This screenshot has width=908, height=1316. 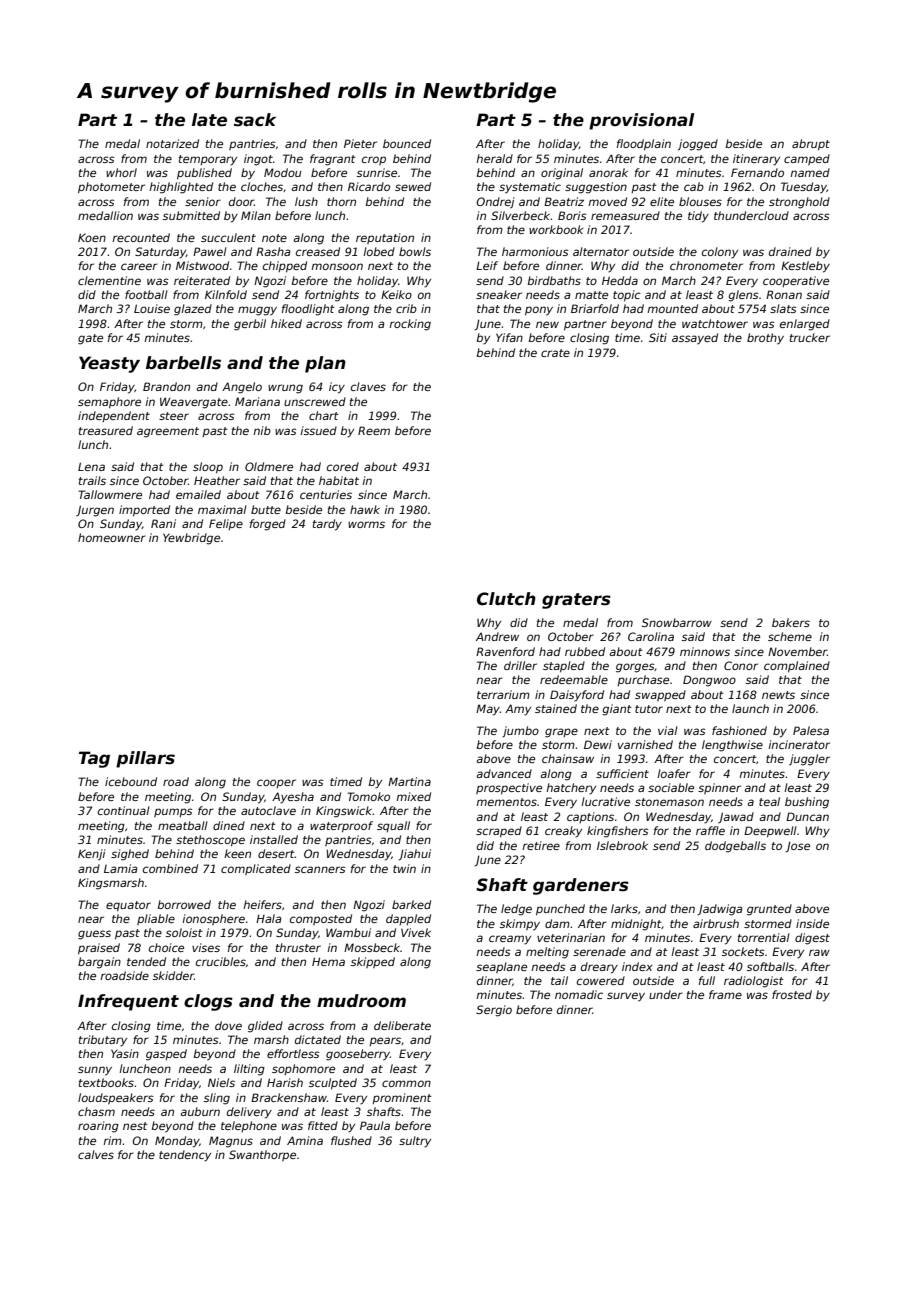 What do you see at coordinates (809, 760) in the screenshot?
I see `juggler` at bounding box center [809, 760].
